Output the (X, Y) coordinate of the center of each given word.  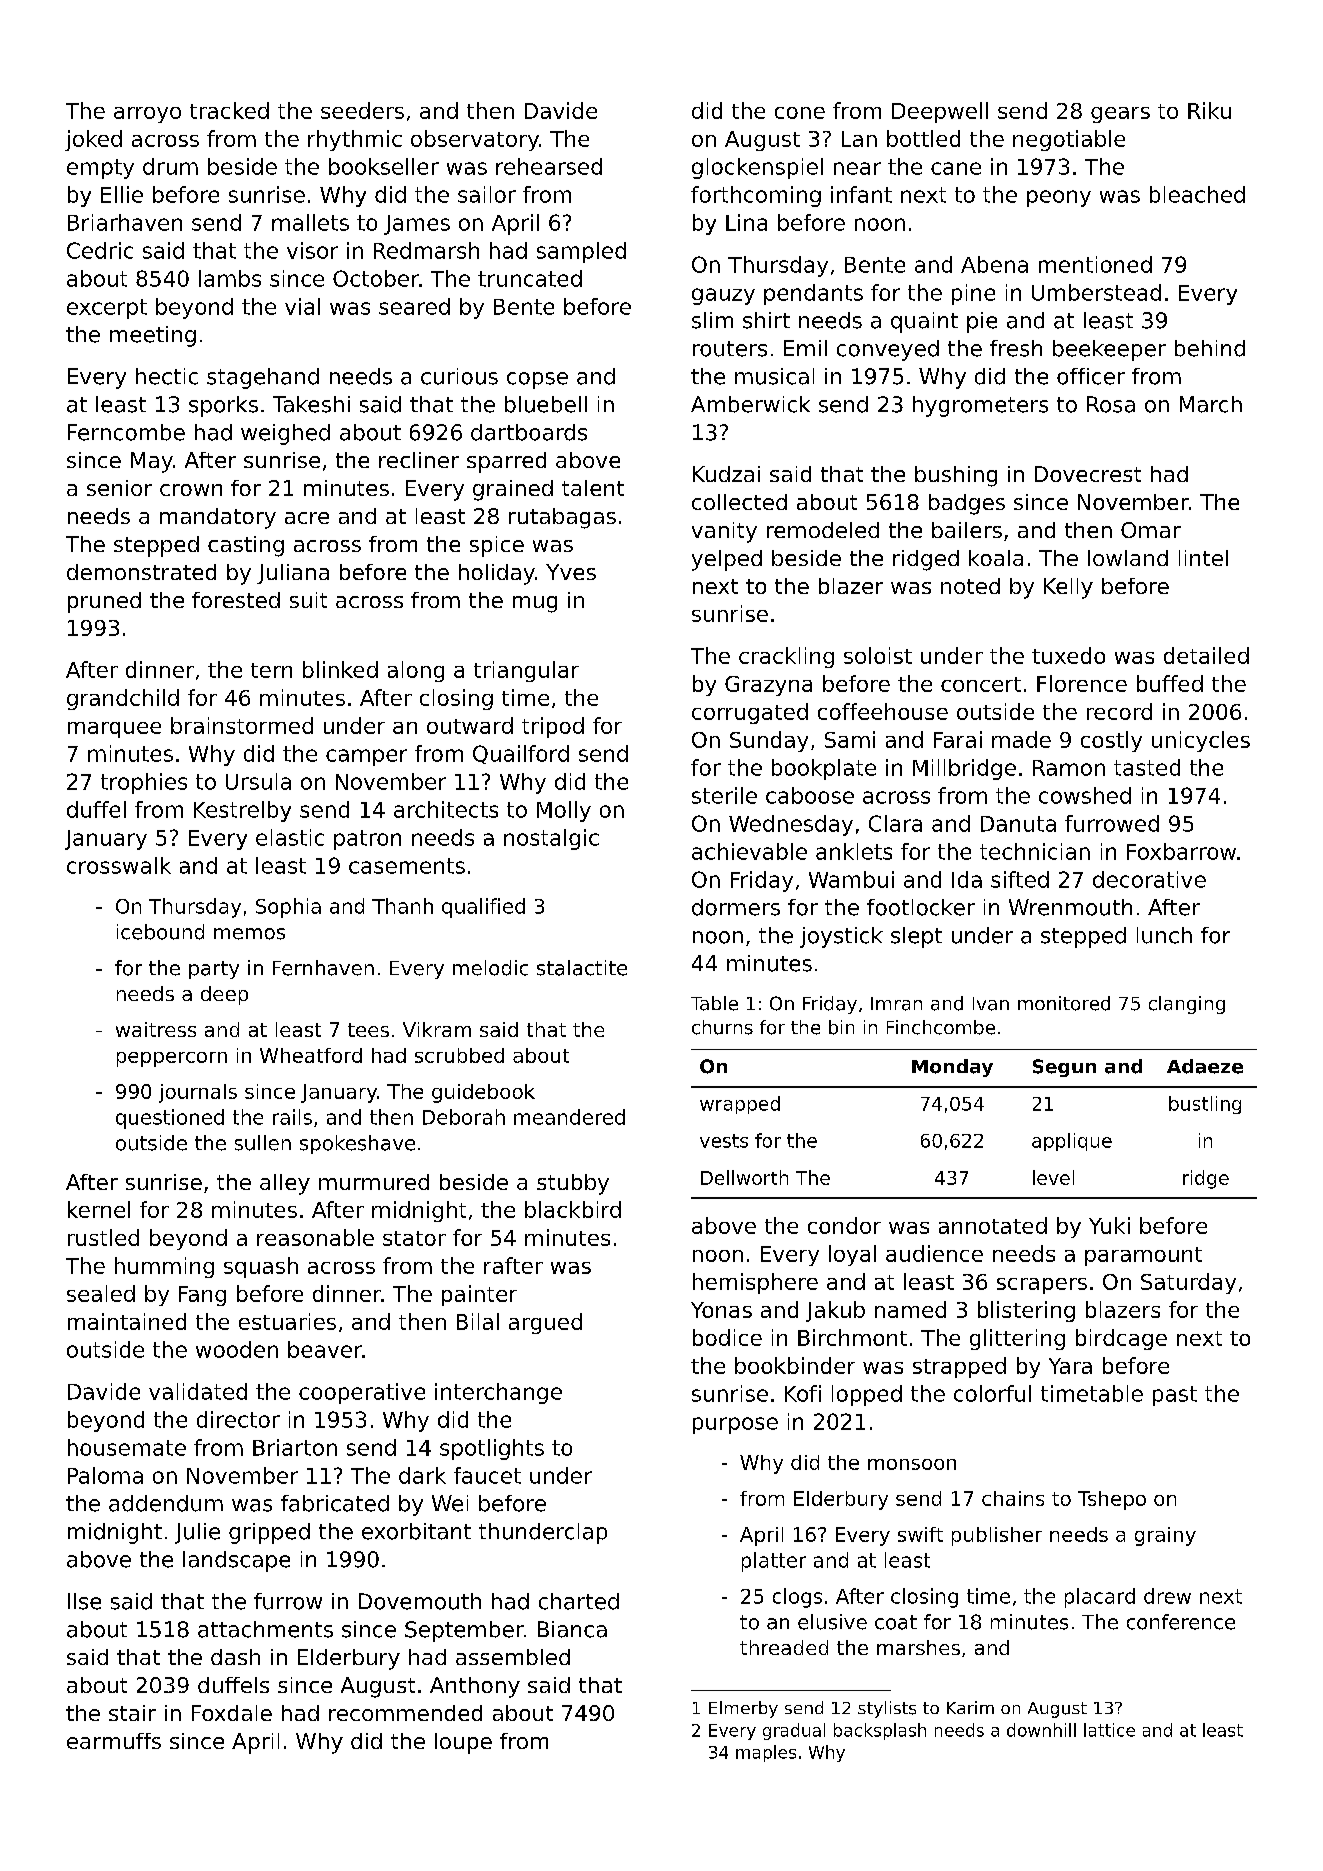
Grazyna (768, 686)
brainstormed (242, 725)
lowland (1128, 558)
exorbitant (416, 1531)
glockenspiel (757, 168)
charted (579, 1601)
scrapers (1042, 1286)
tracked (229, 110)
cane (956, 168)
